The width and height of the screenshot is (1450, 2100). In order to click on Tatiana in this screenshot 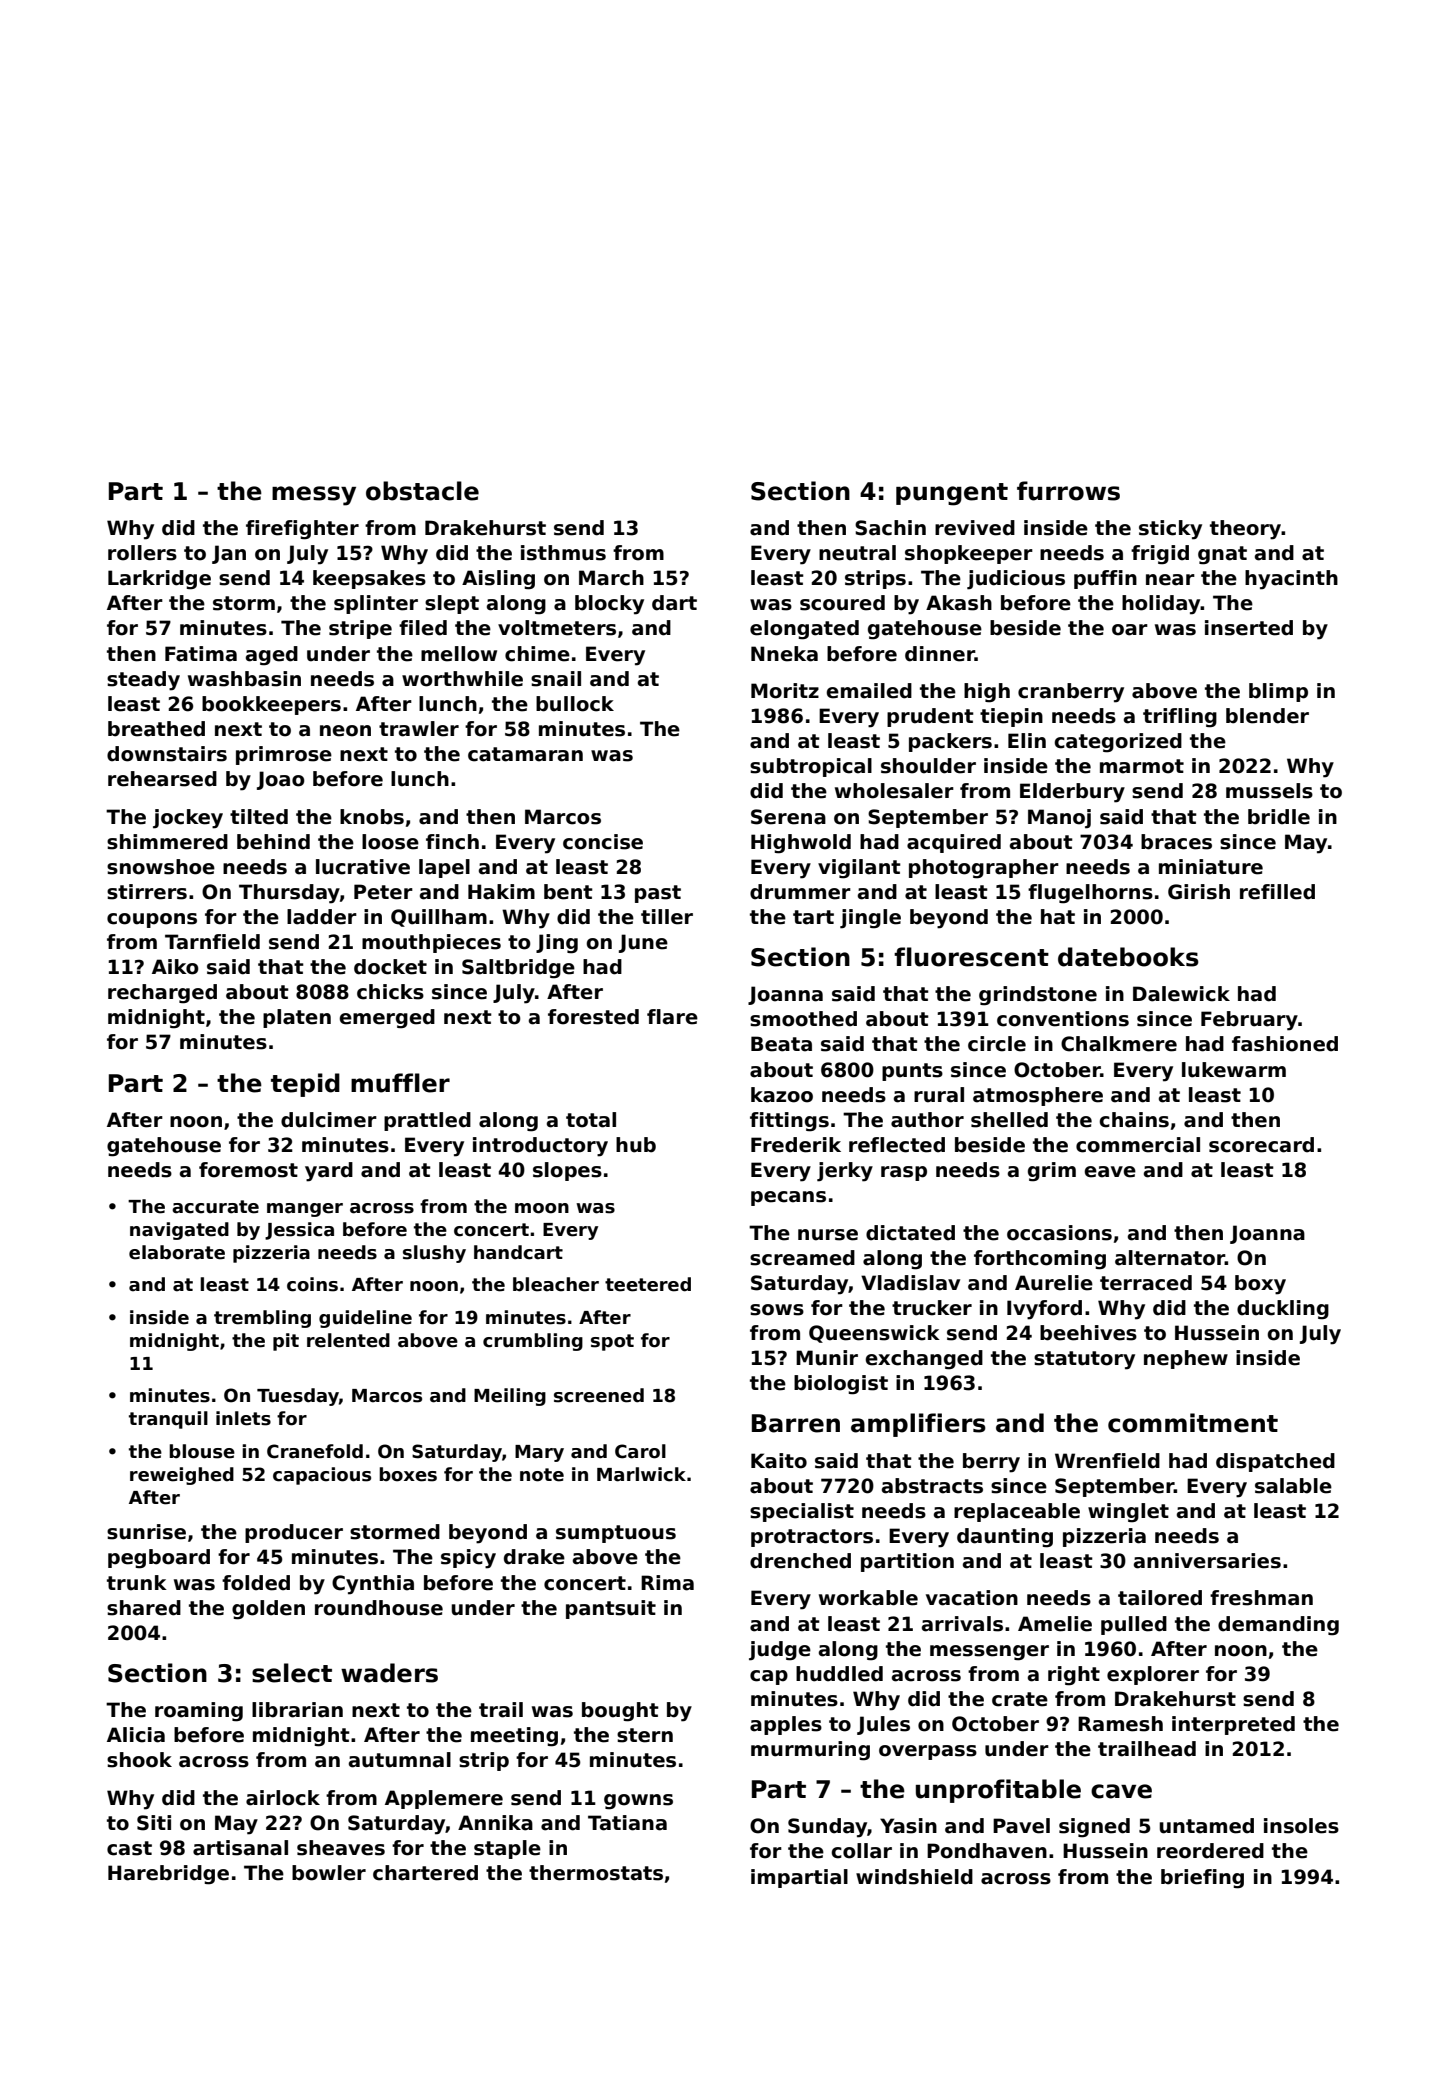, I will do `click(627, 1823)`.
